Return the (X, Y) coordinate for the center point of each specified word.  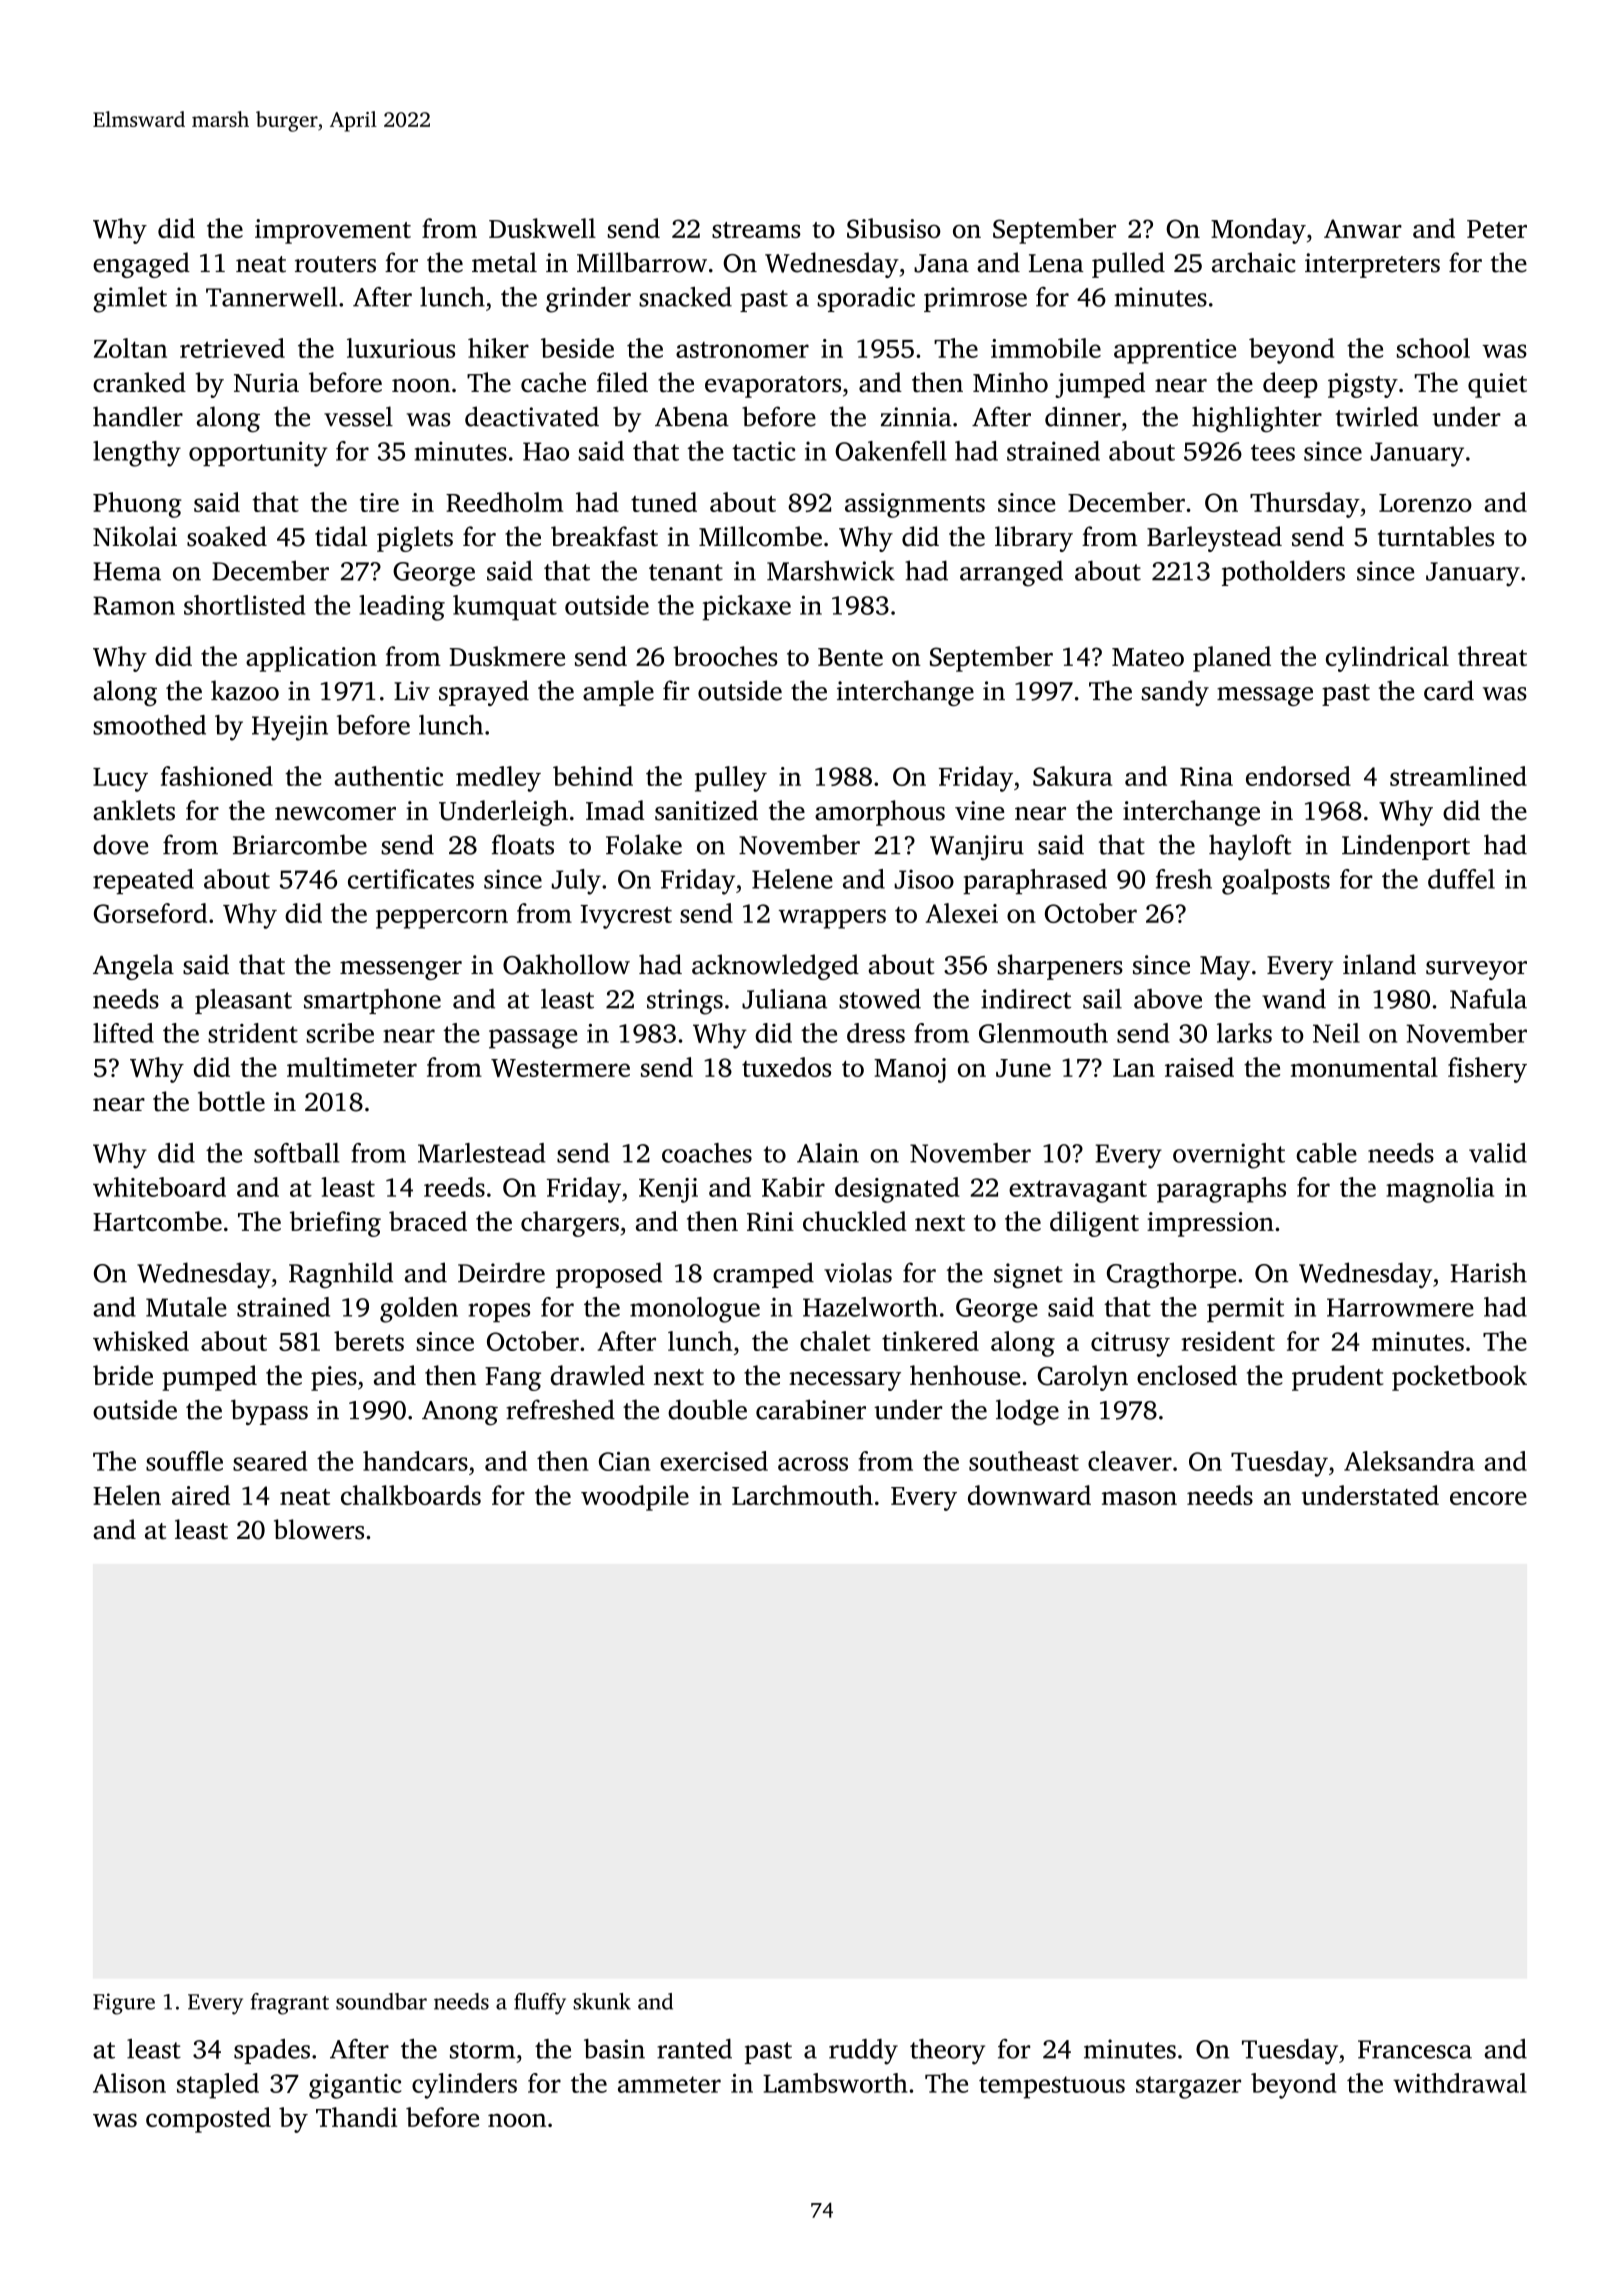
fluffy (540, 2004)
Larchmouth (802, 1495)
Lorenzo (1425, 503)
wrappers (832, 919)
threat (1492, 656)
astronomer (742, 350)
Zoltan (130, 348)
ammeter (669, 2084)
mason (1139, 1498)
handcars (415, 1461)
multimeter (352, 1067)
